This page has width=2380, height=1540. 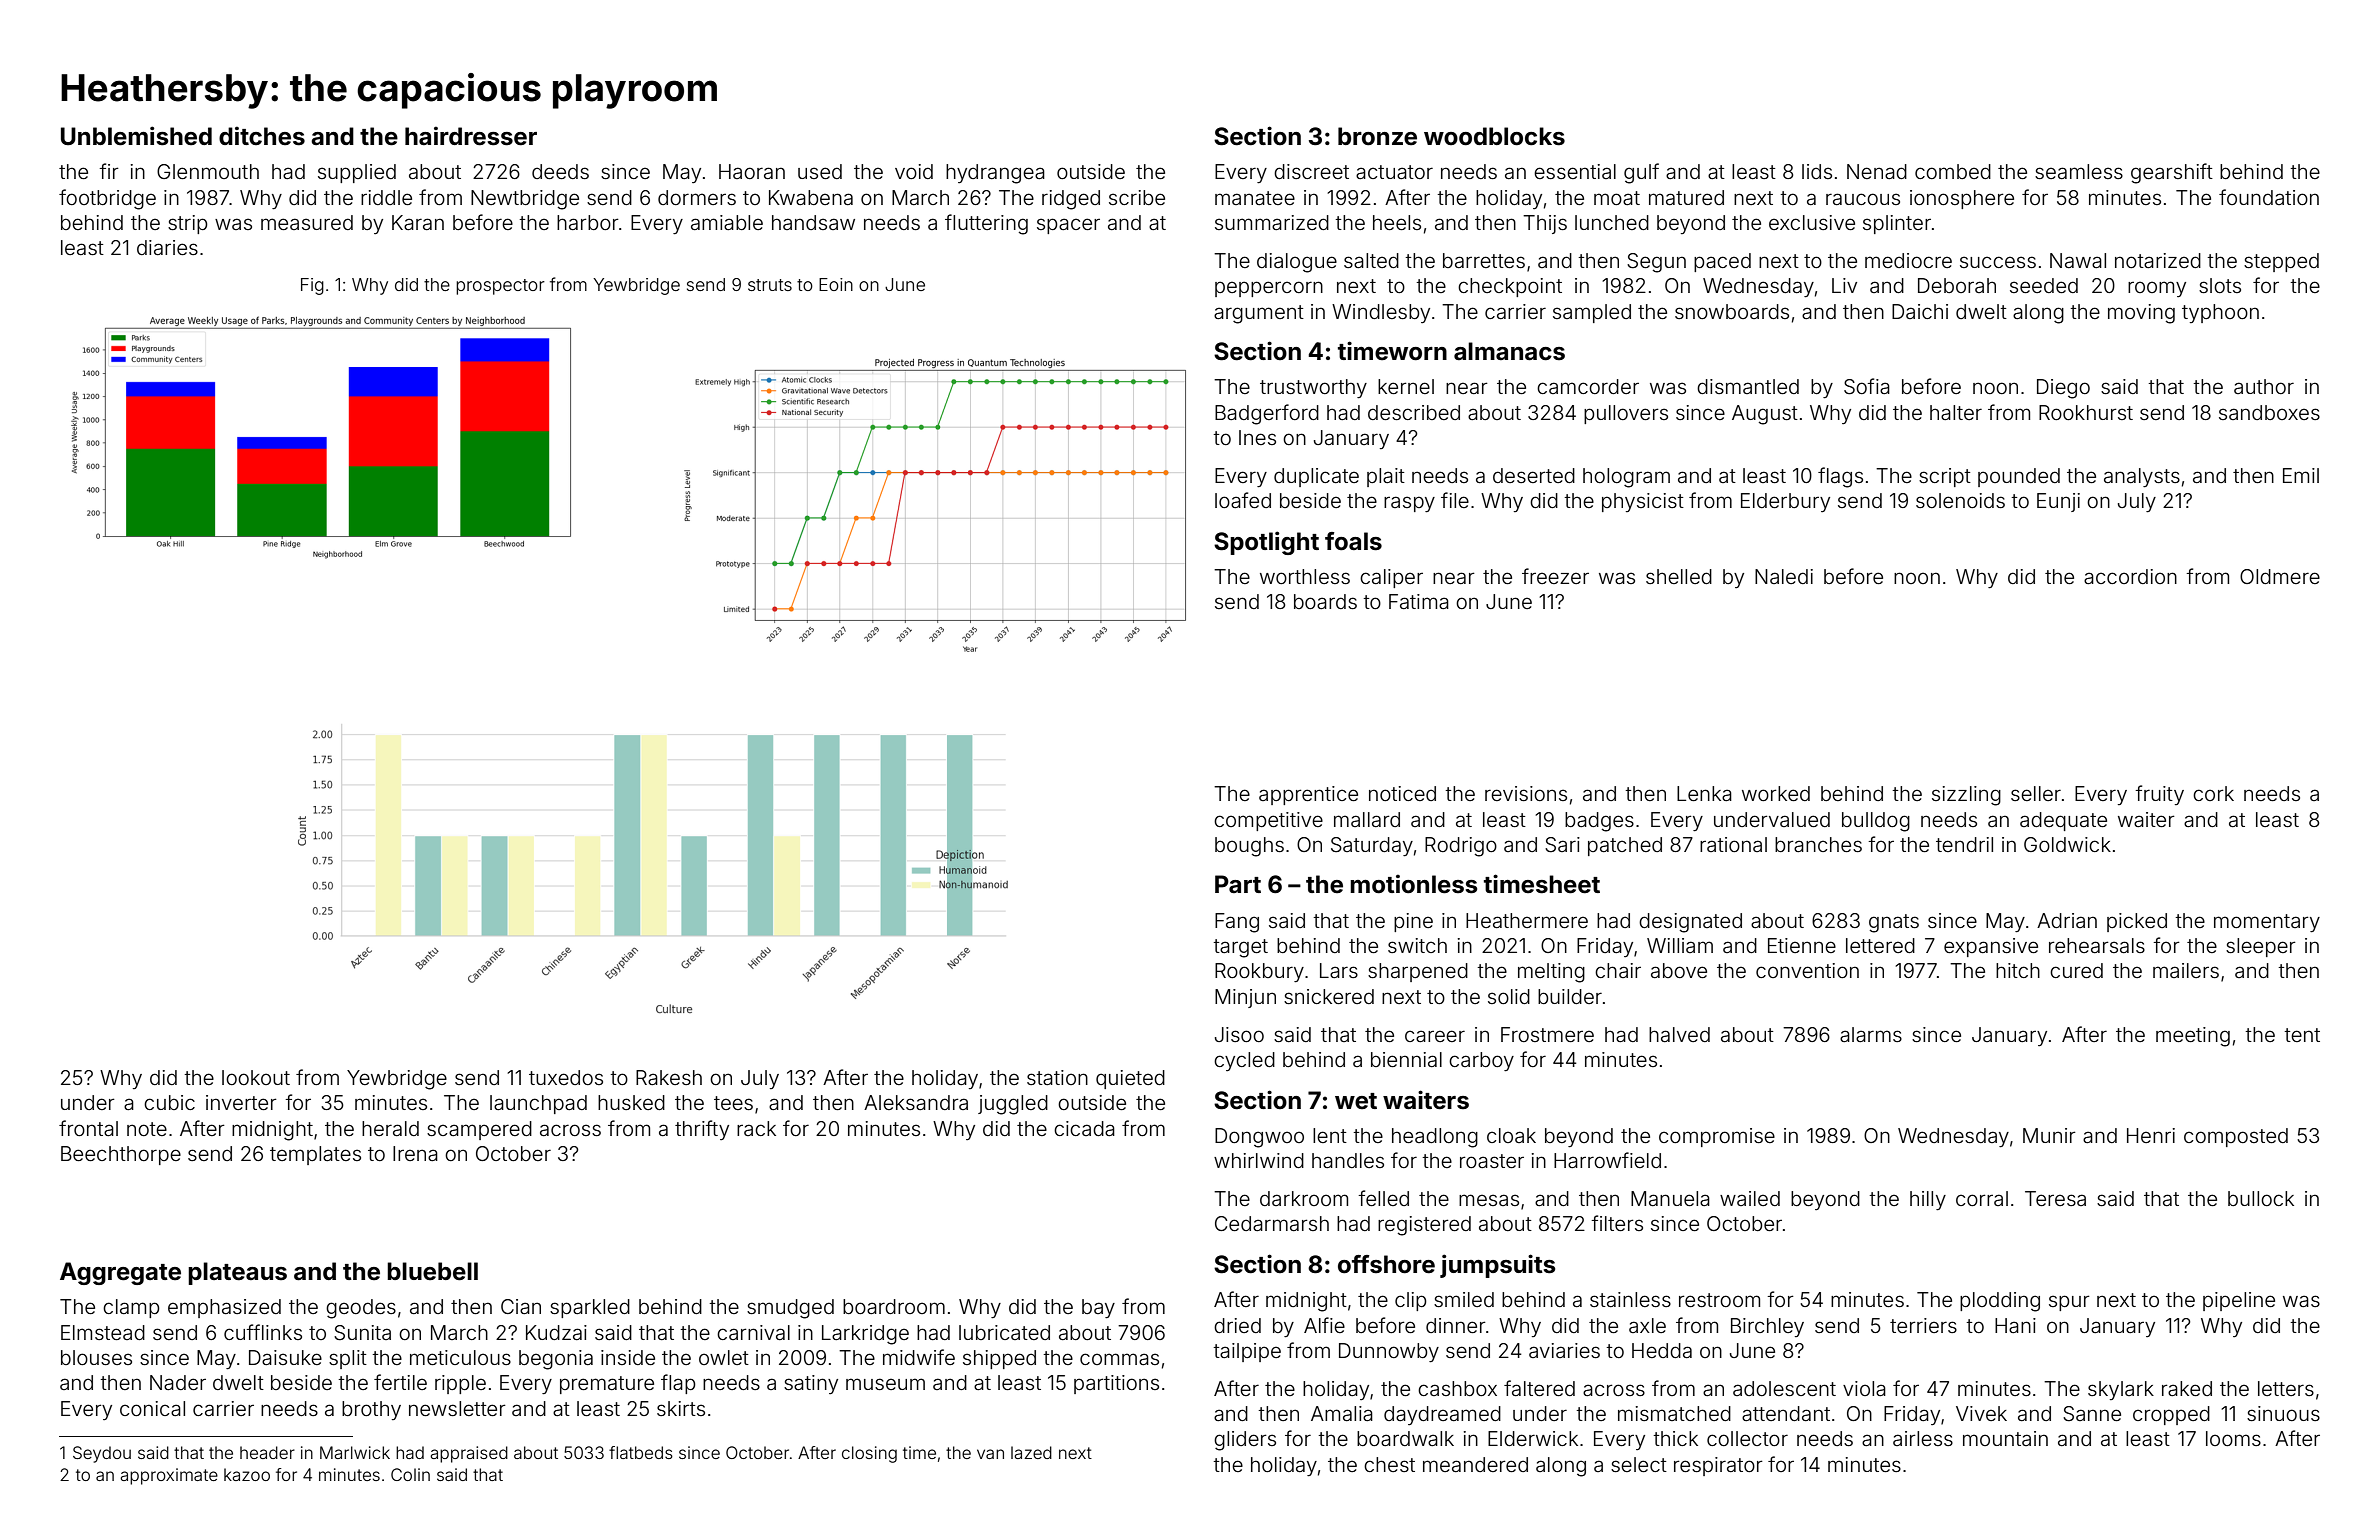 I want to click on Sanne, so click(x=2092, y=1414).
